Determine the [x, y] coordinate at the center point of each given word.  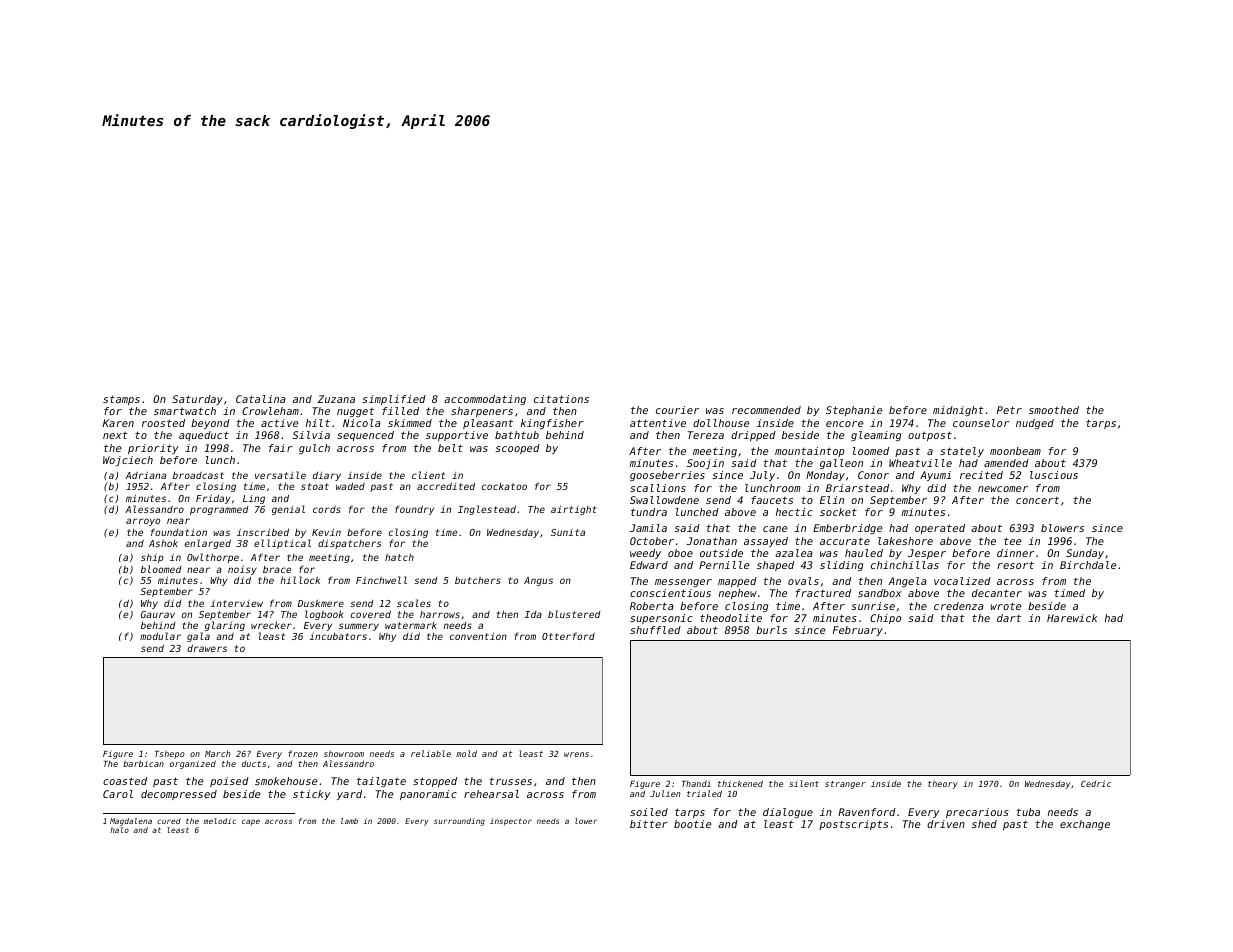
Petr [1009, 410]
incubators [338, 636]
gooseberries [667, 476]
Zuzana [336, 399]
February [858, 631]
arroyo [143, 522]
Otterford [568, 636]
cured [169, 821]
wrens [576, 754]
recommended [766, 410]
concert [1037, 500]
